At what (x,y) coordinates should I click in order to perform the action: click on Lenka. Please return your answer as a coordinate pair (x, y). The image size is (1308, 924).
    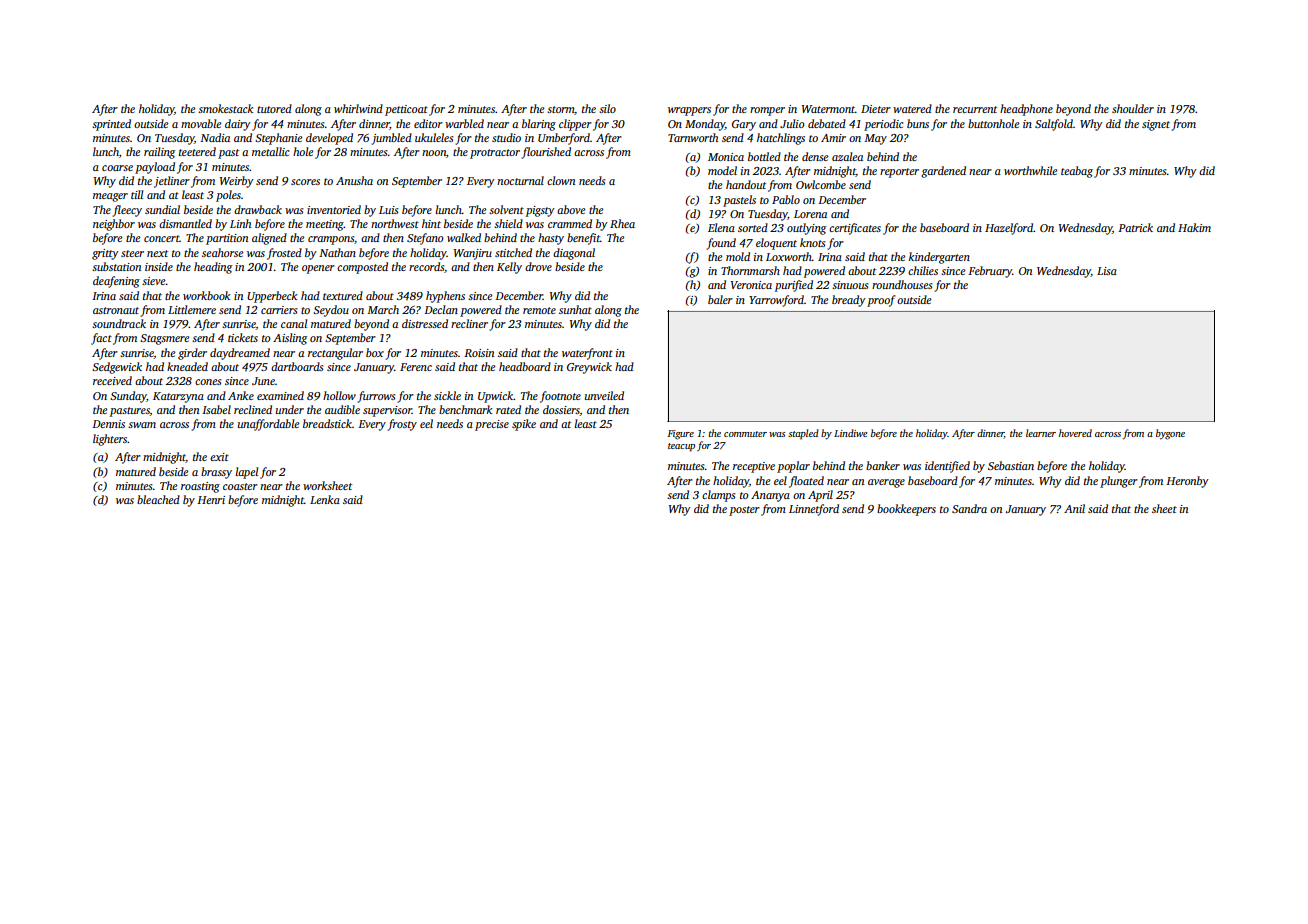
    Looking at the image, I should click on (325, 499).
